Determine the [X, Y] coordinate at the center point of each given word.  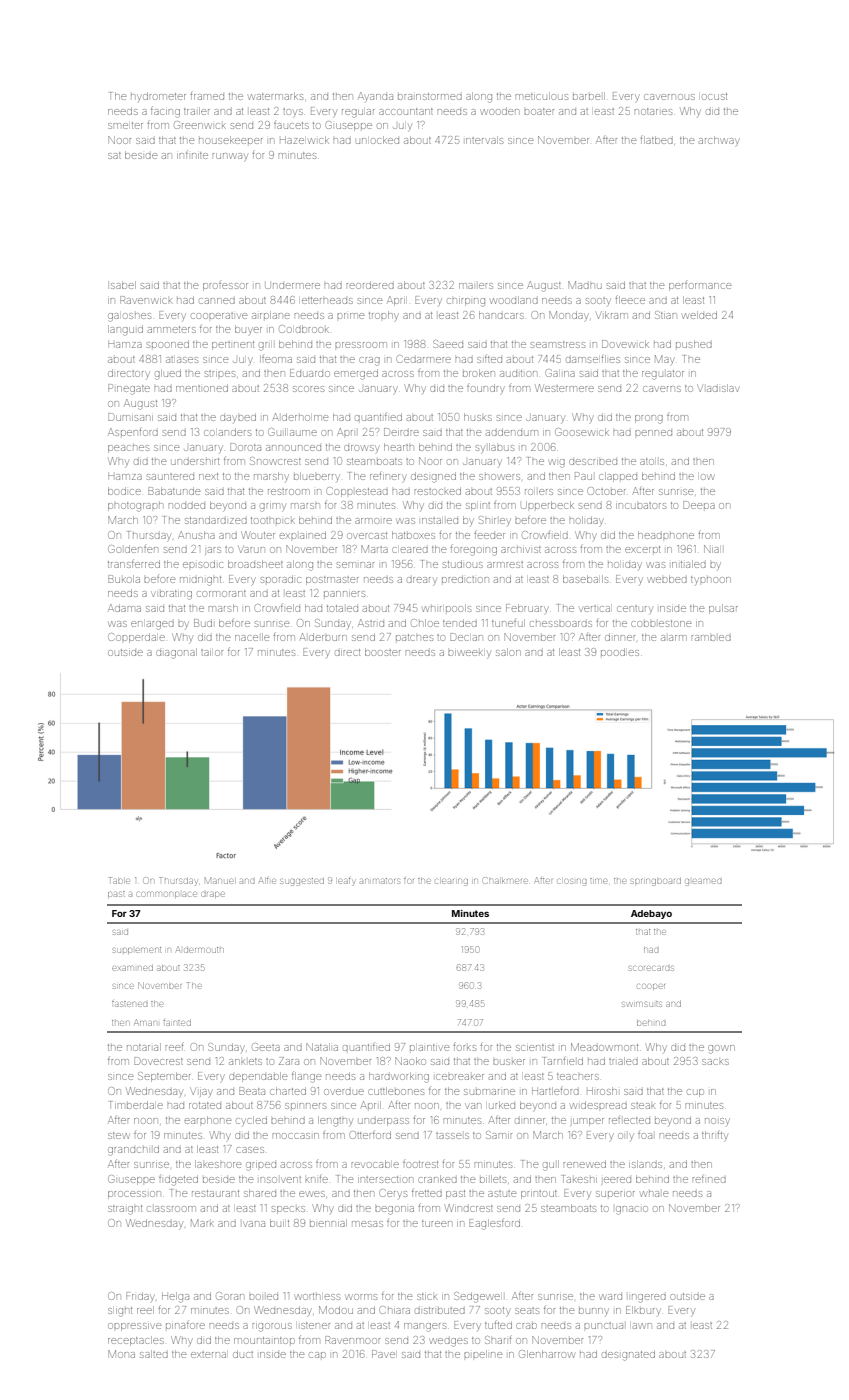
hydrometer [158, 97]
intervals [484, 140]
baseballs [585, 579]
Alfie [267, 880]
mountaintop [264, 1340]
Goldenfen [133, 549]
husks [478, 417]
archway [719, 141]
